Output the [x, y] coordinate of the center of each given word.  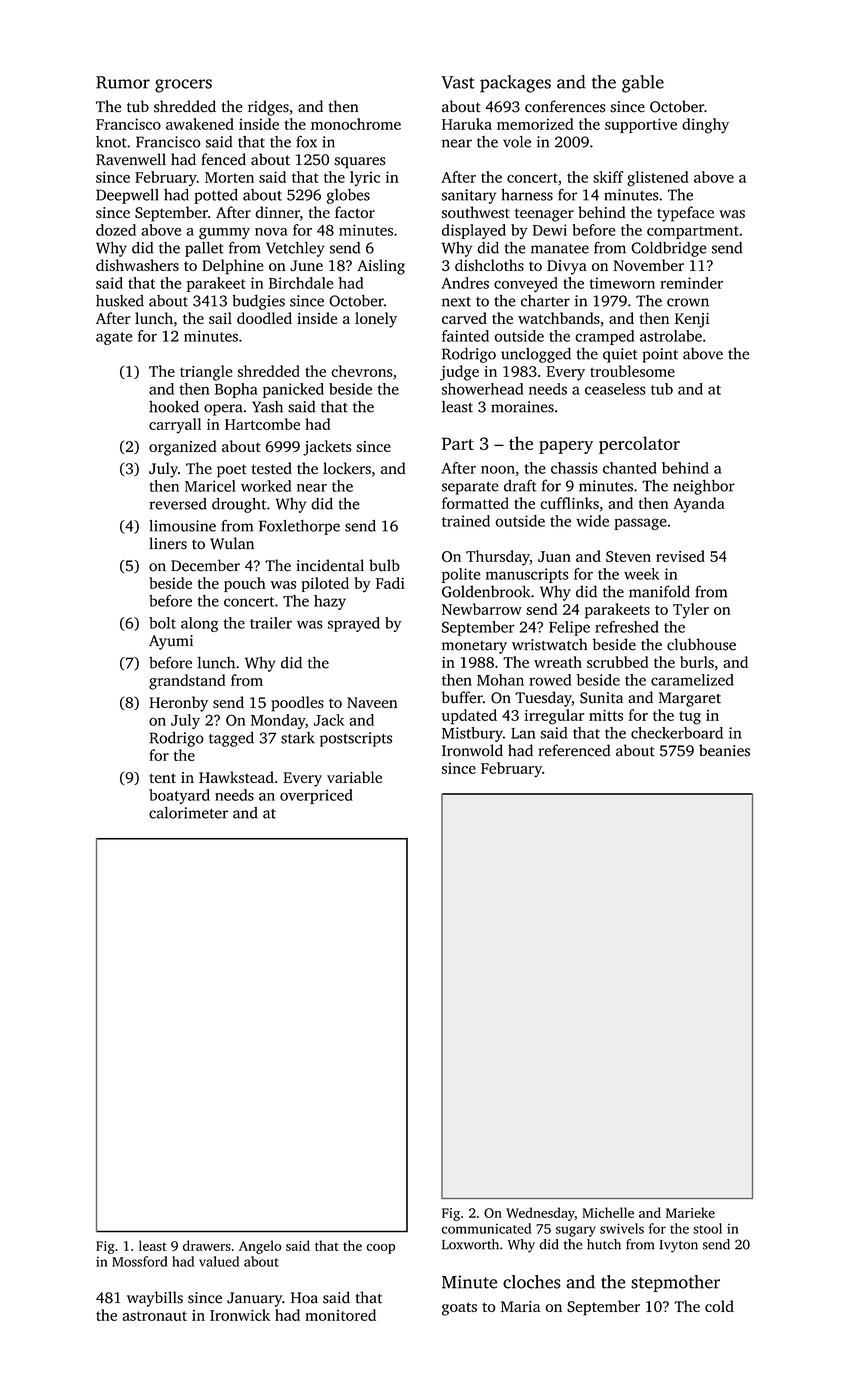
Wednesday [540, 1214]
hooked [174, 407]
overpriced [316, 796]
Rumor [123, 82]
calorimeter [188, 812]
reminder [691, 283]
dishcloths [489, 265]
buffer [462, 697]
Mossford [139, 1261]
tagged [231, 739]
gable [643, 84]
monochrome [356, 124]
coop [380, 1249]
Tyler [691, 611]
